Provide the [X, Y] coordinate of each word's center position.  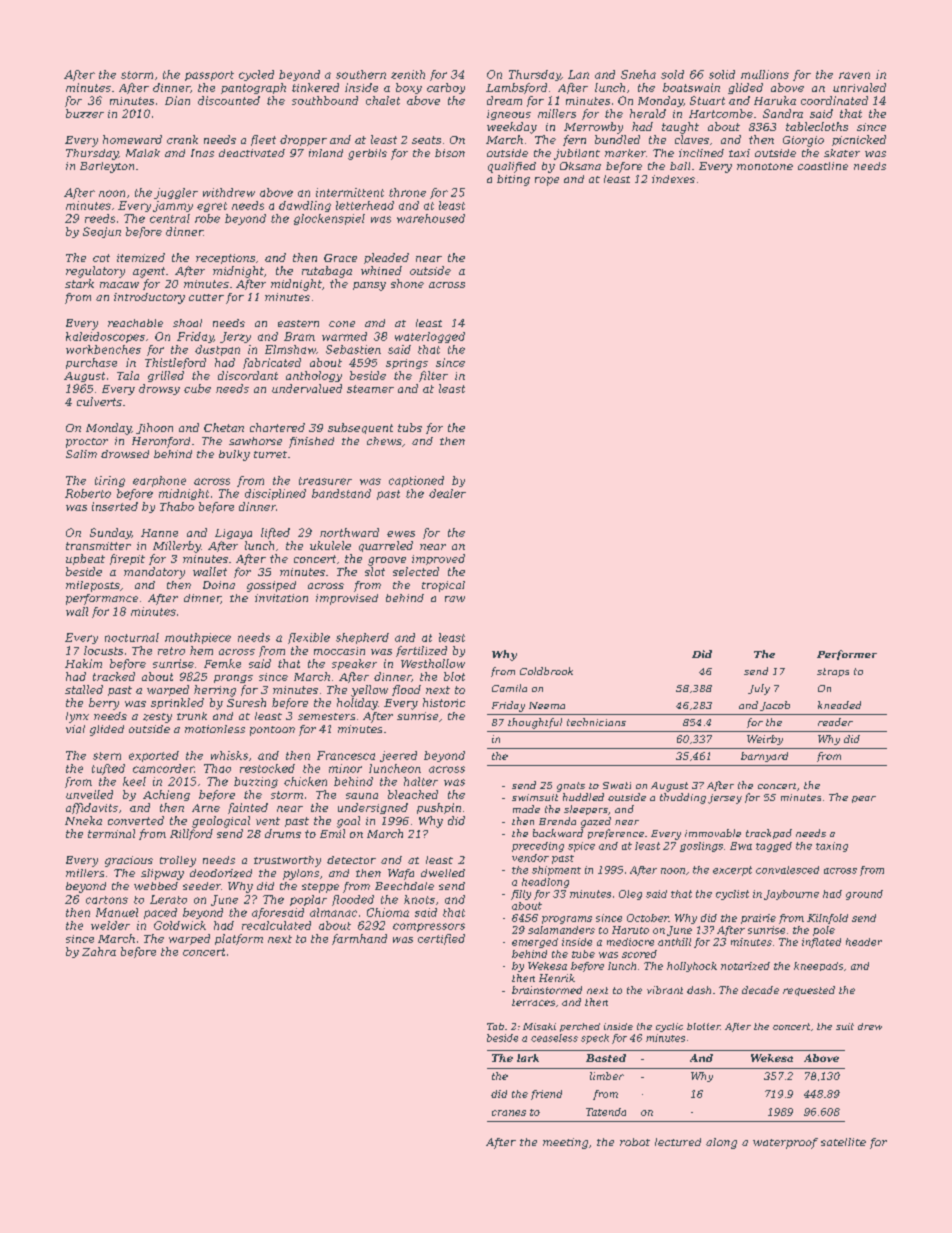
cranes [509, 1113]
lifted [275, 533]
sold [672, 74]
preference [616, 834]
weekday [512, 128]
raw [455, 599]
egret [212, 207]
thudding [683, 798]
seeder [202, 886]
